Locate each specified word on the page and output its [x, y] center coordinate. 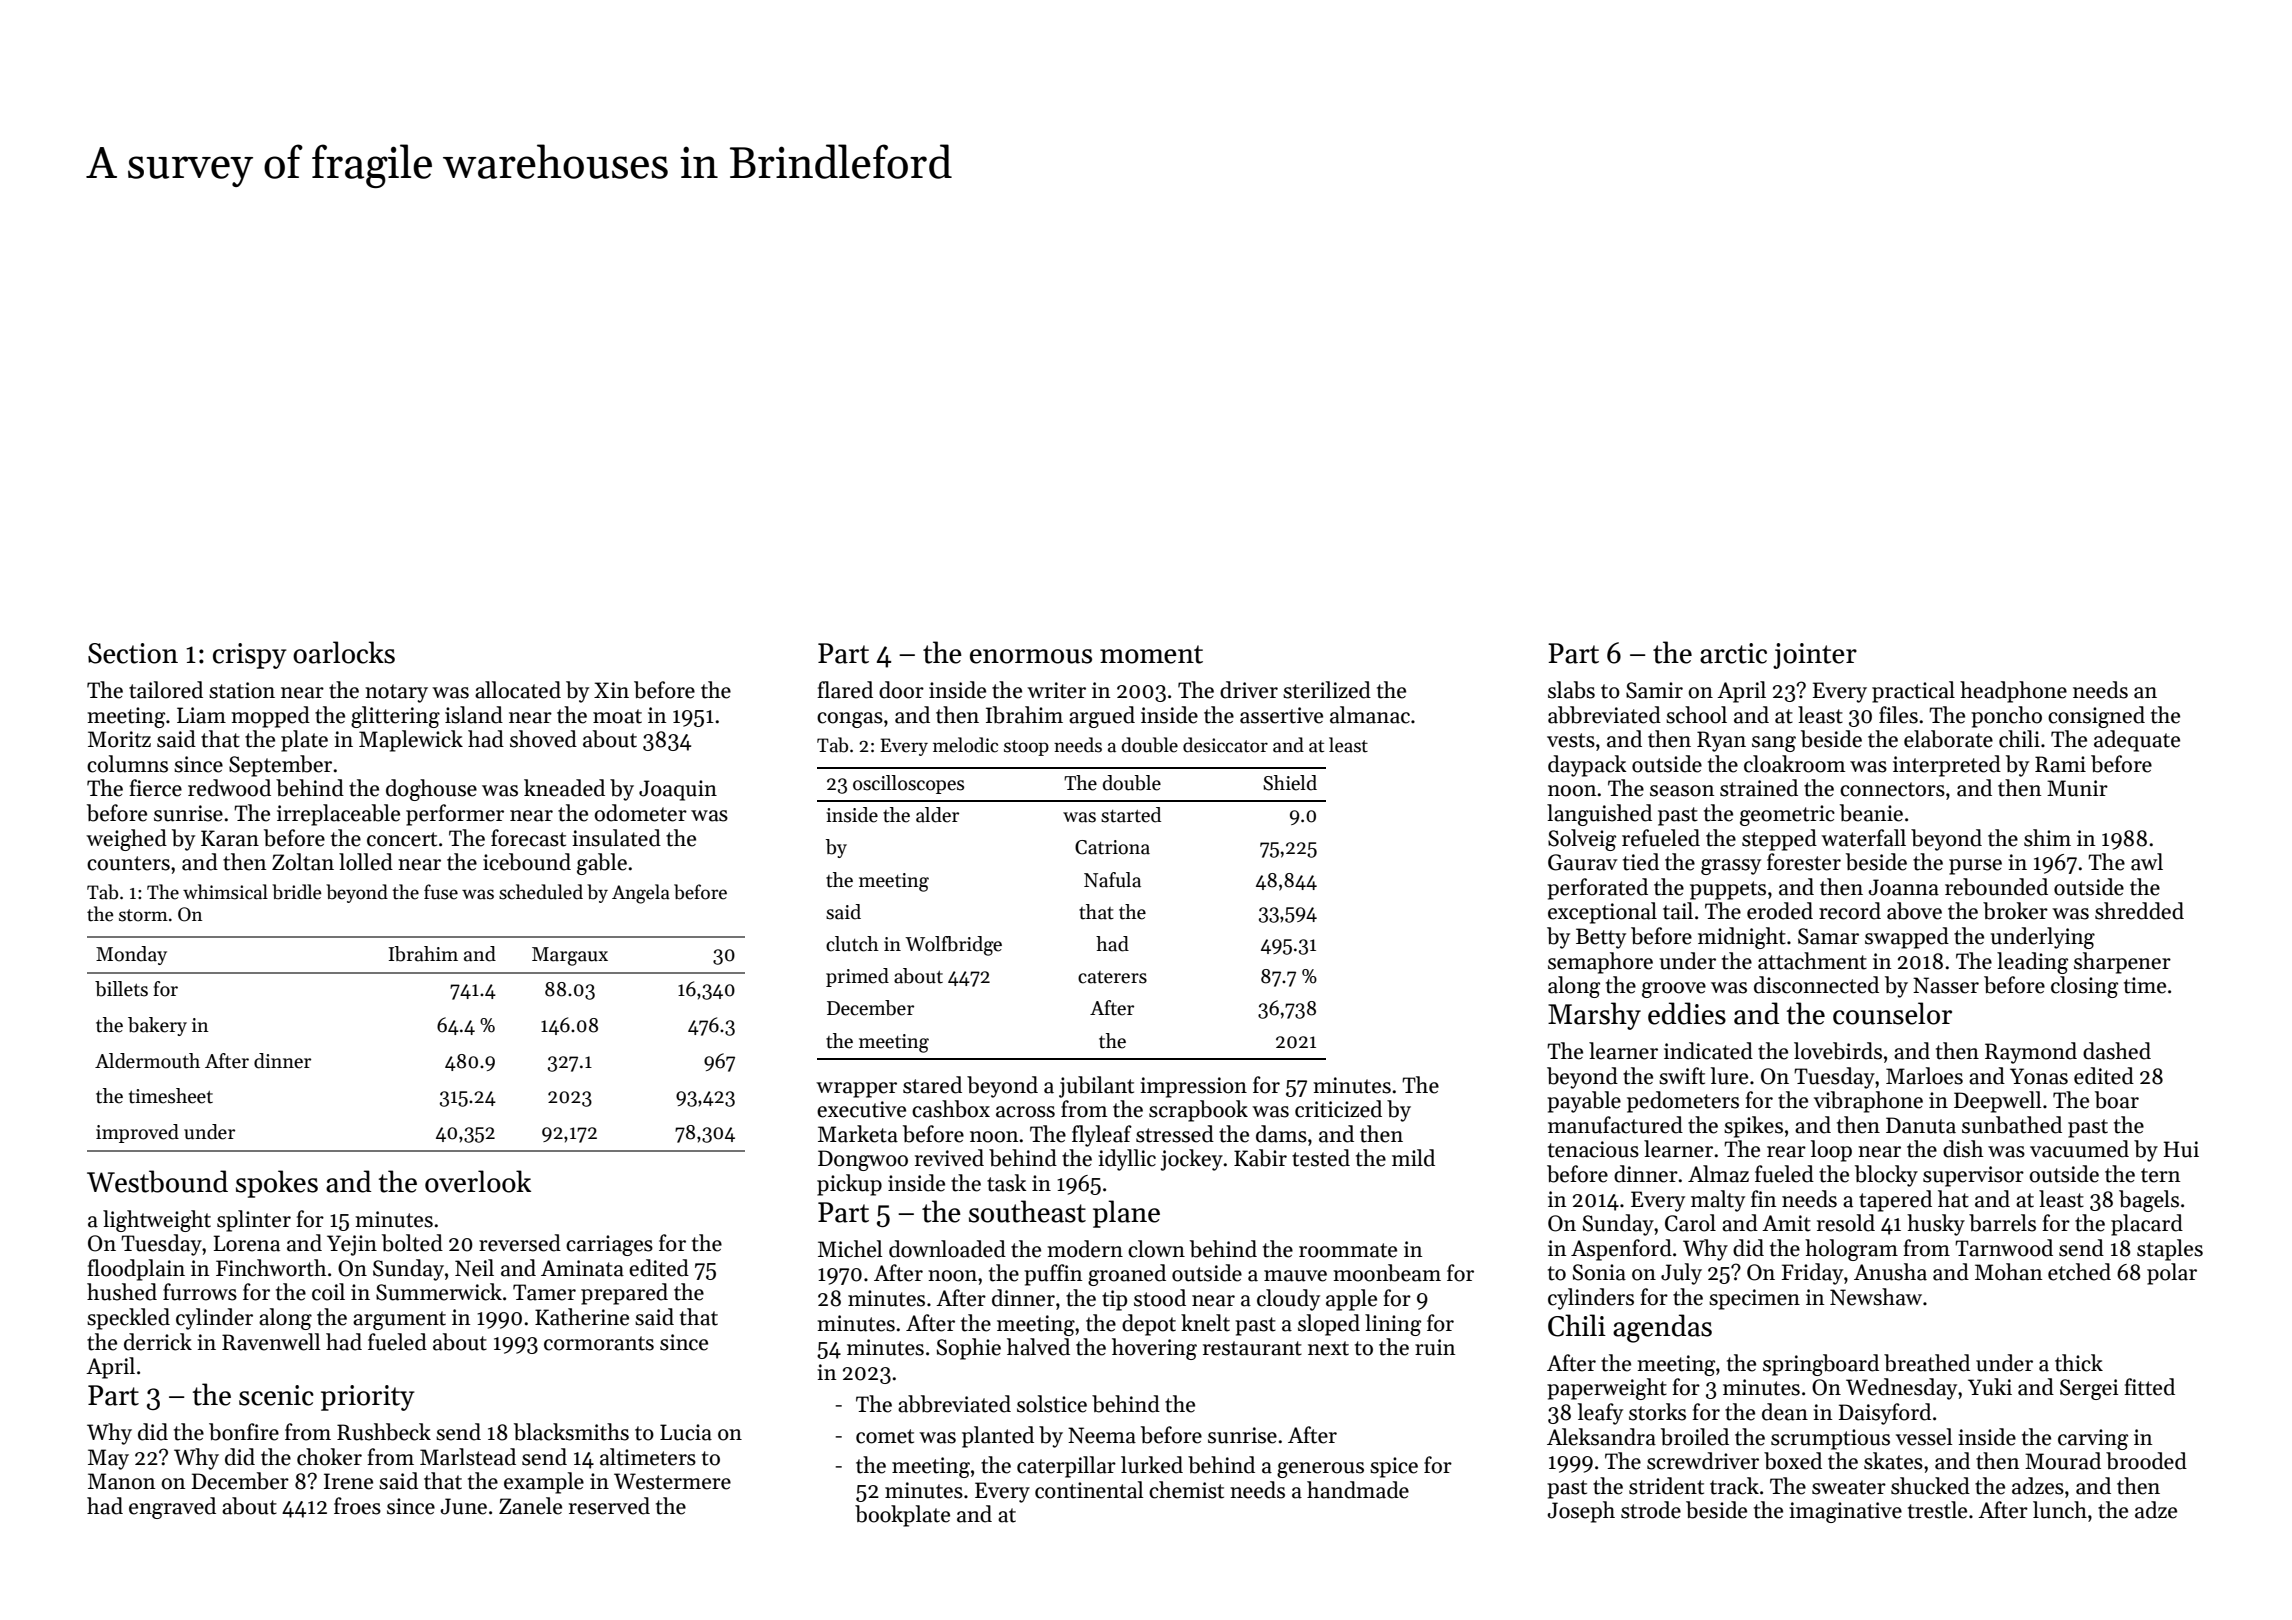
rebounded [1996, 887]
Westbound [157, 1181]
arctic [1733, 653]
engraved [172, 1508]
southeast [1027, 1211]
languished [1599, 815]
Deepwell [1997, 1102]
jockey [1192, 1160]
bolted [412, 1243]
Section [133, 653]
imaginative [1845, 1512]
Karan [230, 838]
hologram [1851, 1250]
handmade [1358, 1490]
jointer [1815, 656]
